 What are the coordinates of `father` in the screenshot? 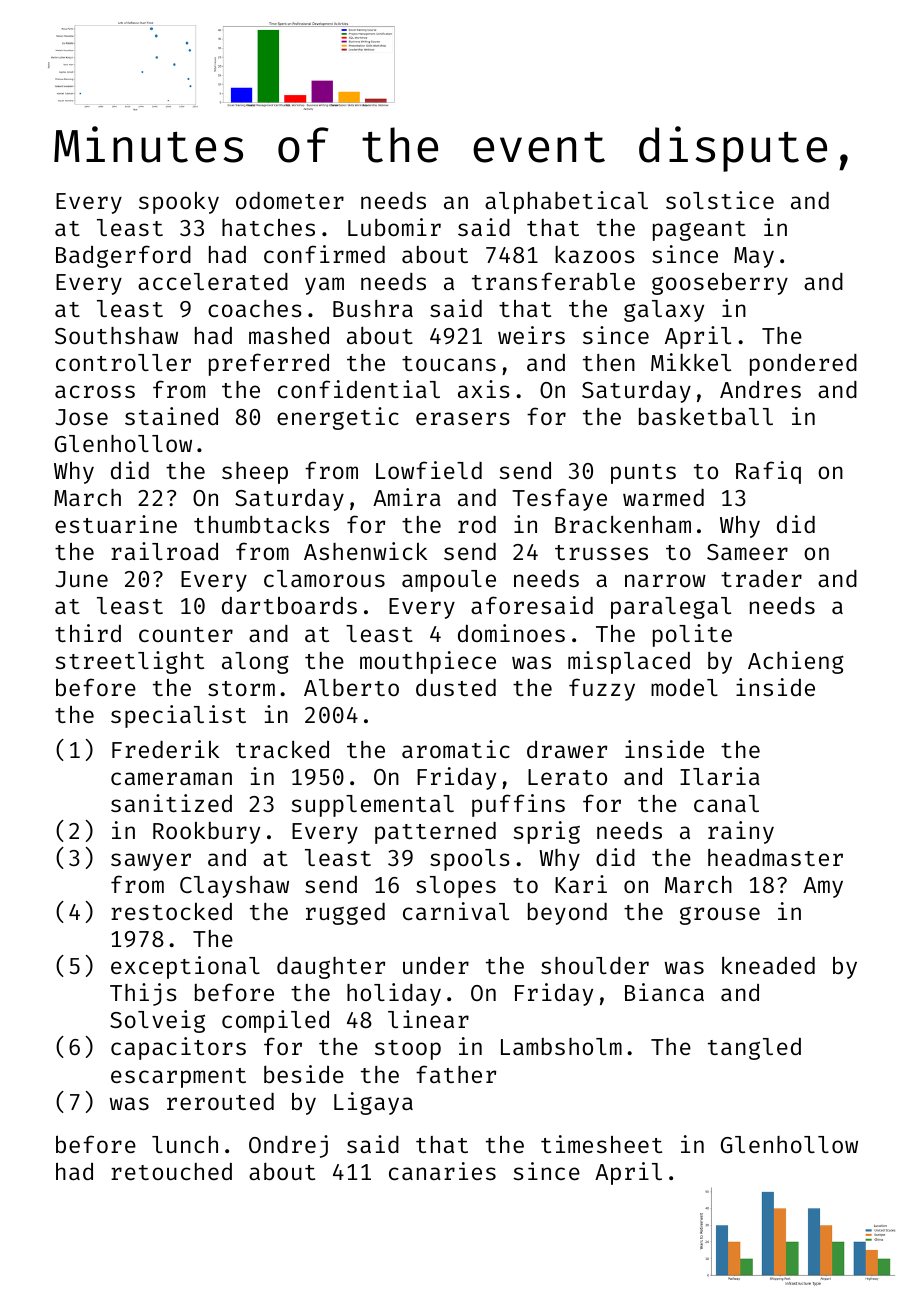 It's located at (456, 1074).
